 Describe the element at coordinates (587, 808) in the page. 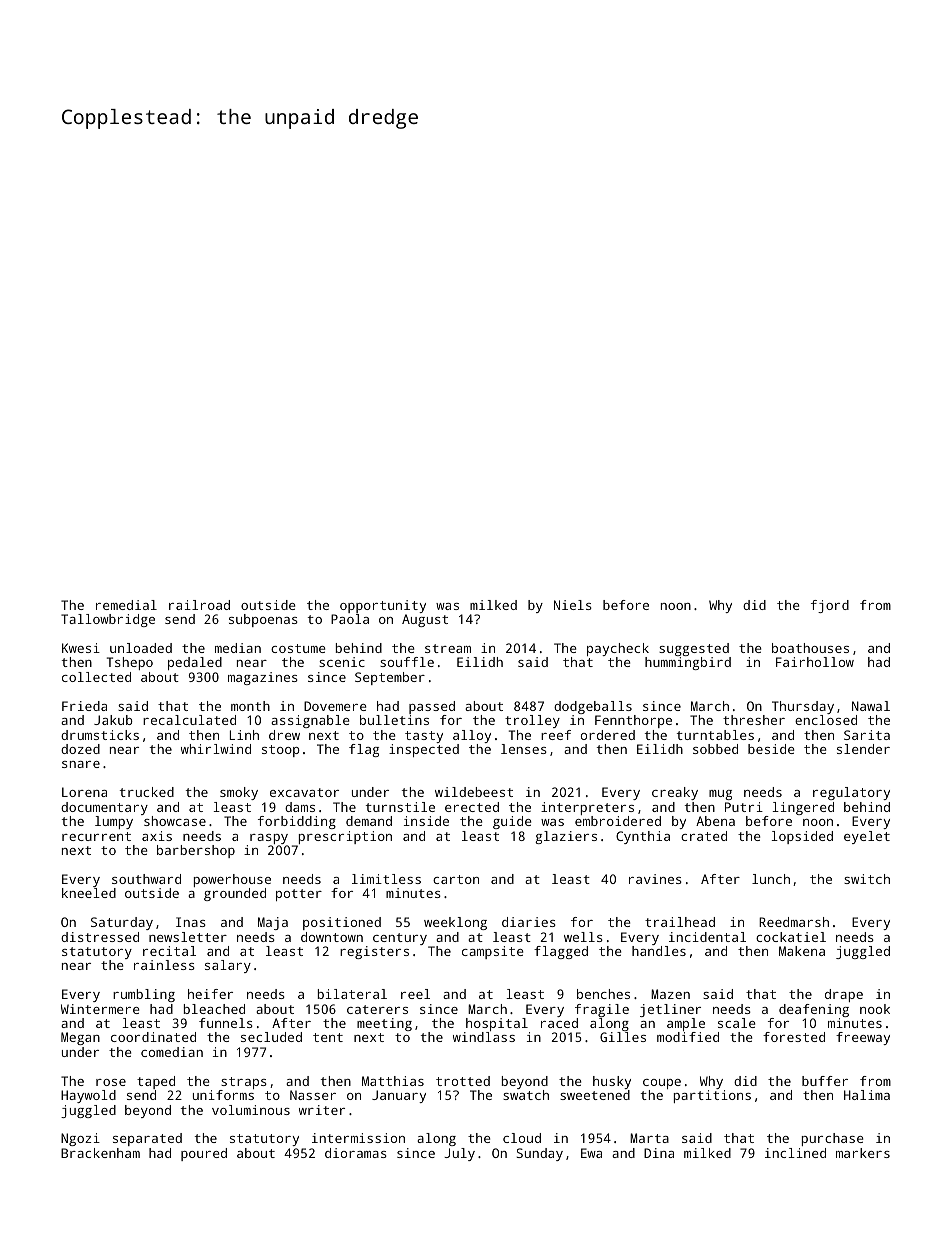

I see `interpreters` at that location.
